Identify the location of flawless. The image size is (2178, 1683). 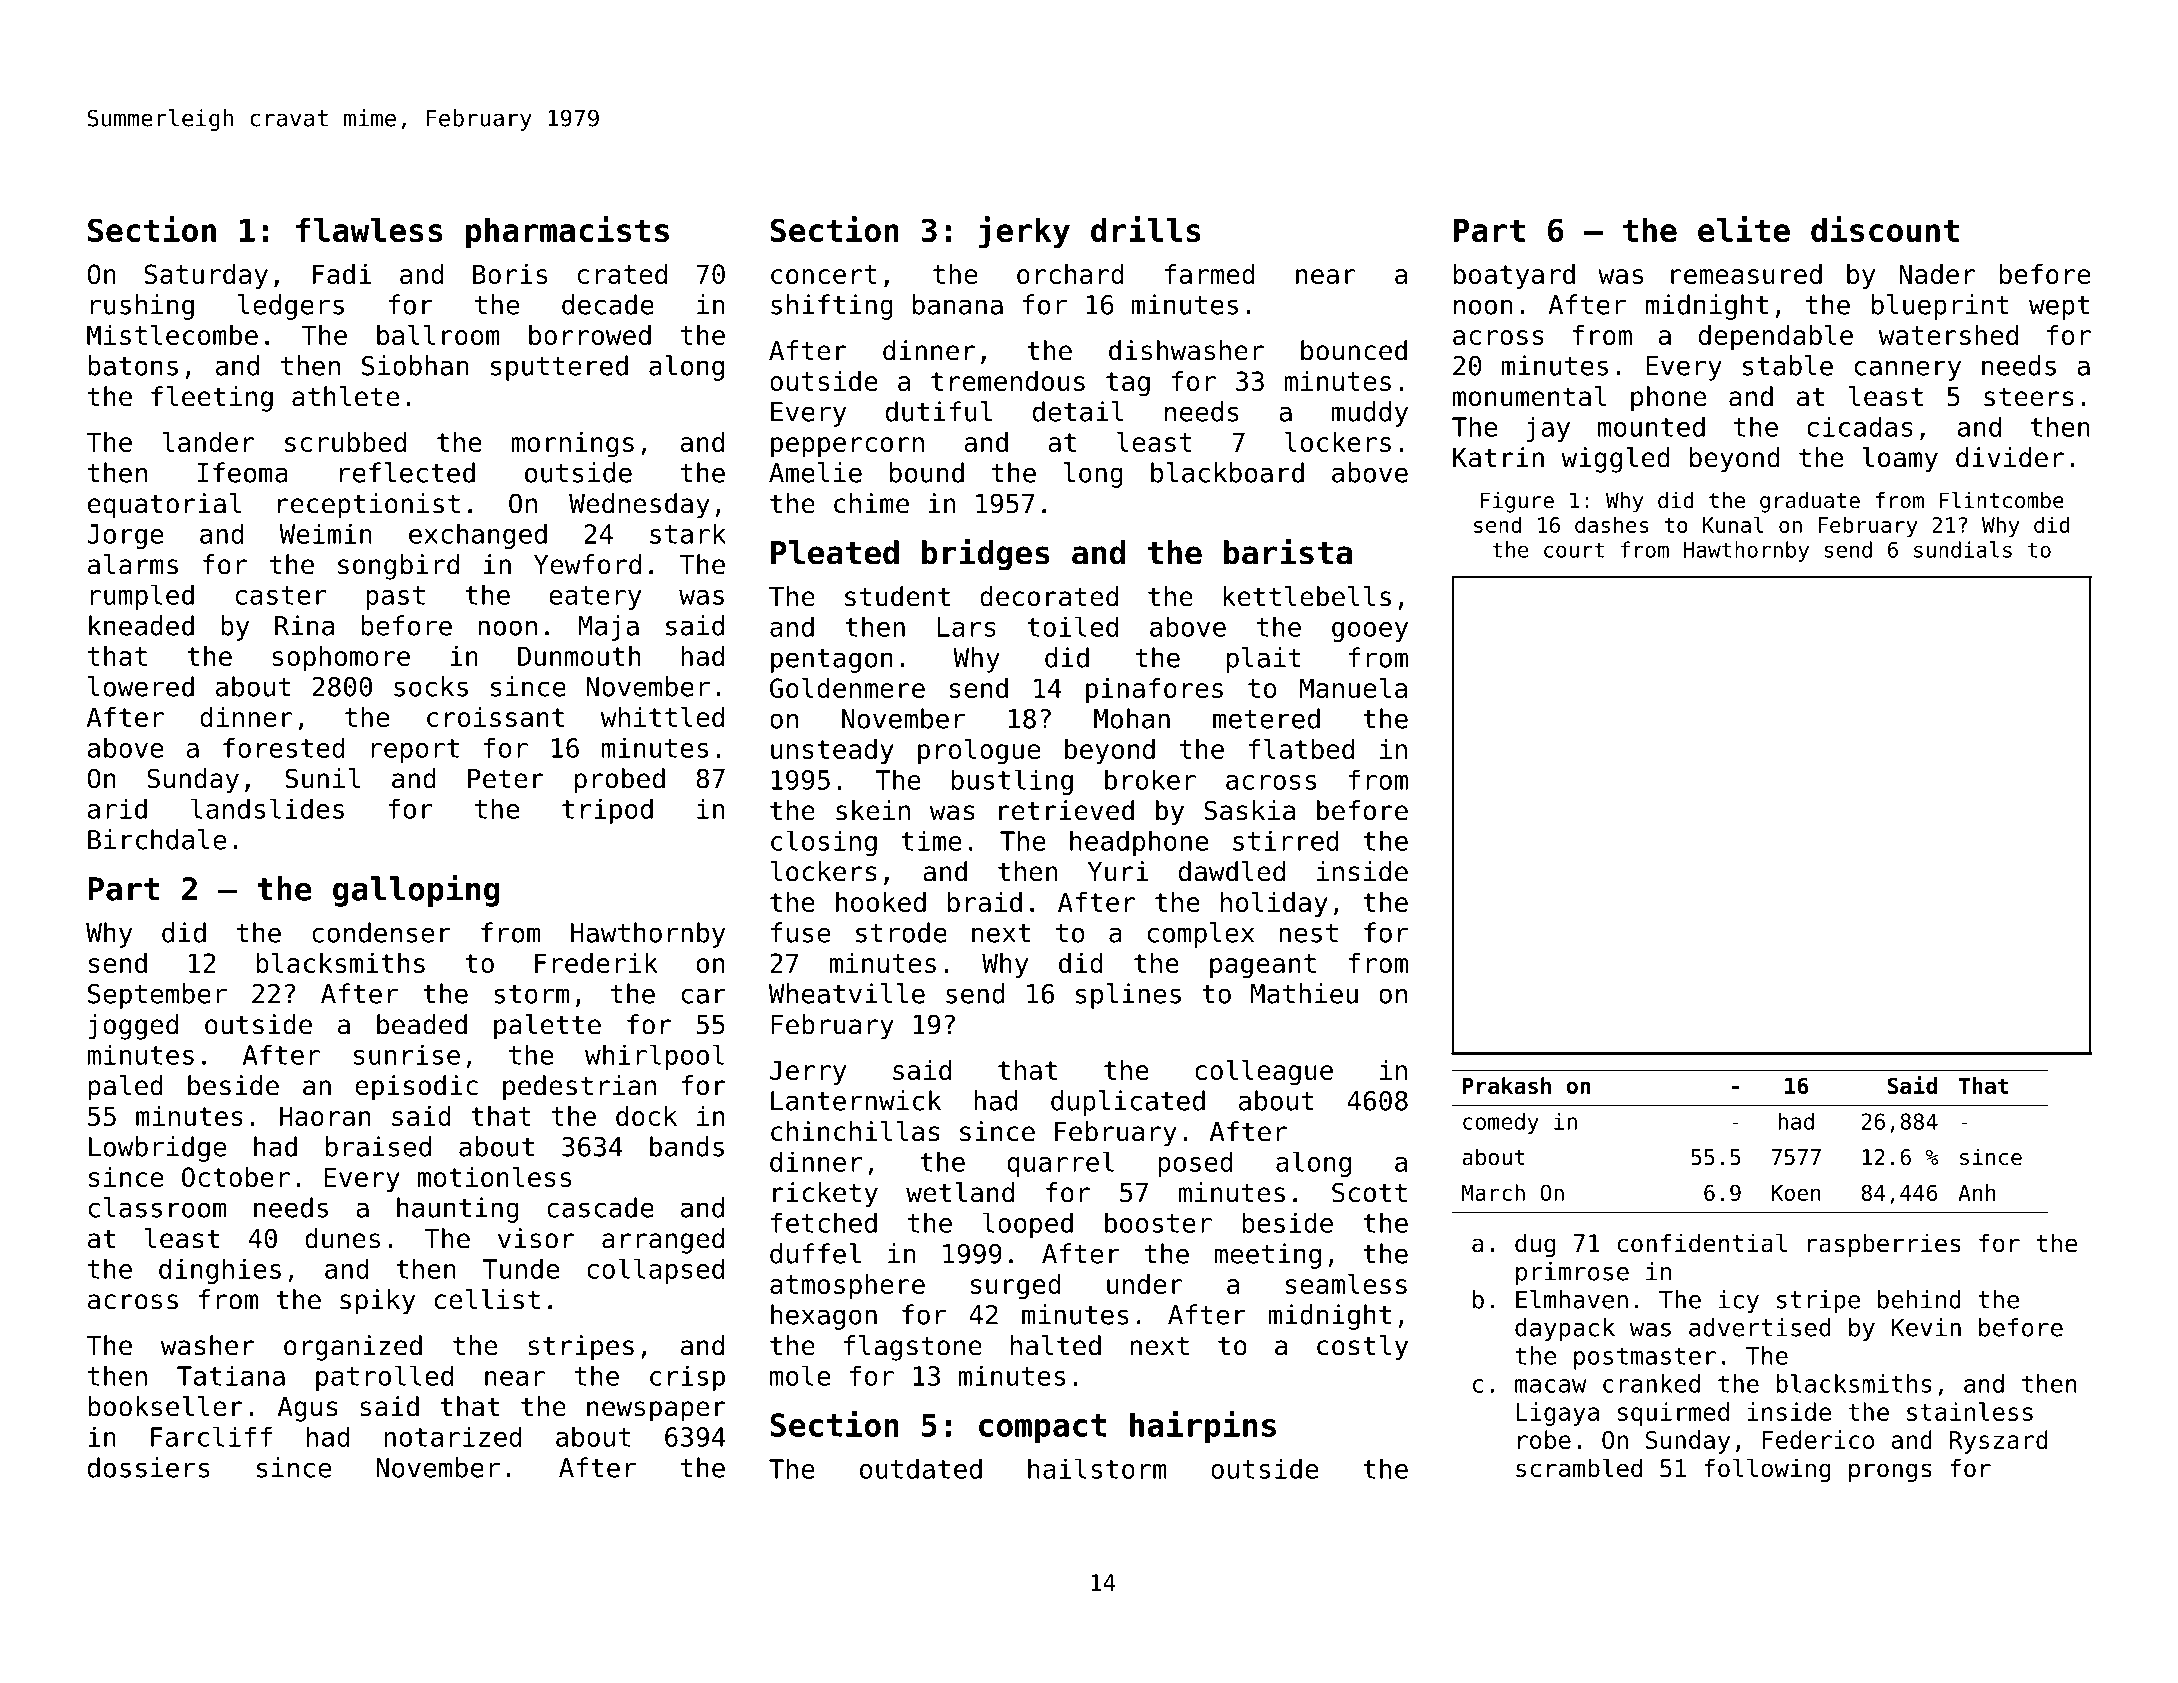
(369, 230).
